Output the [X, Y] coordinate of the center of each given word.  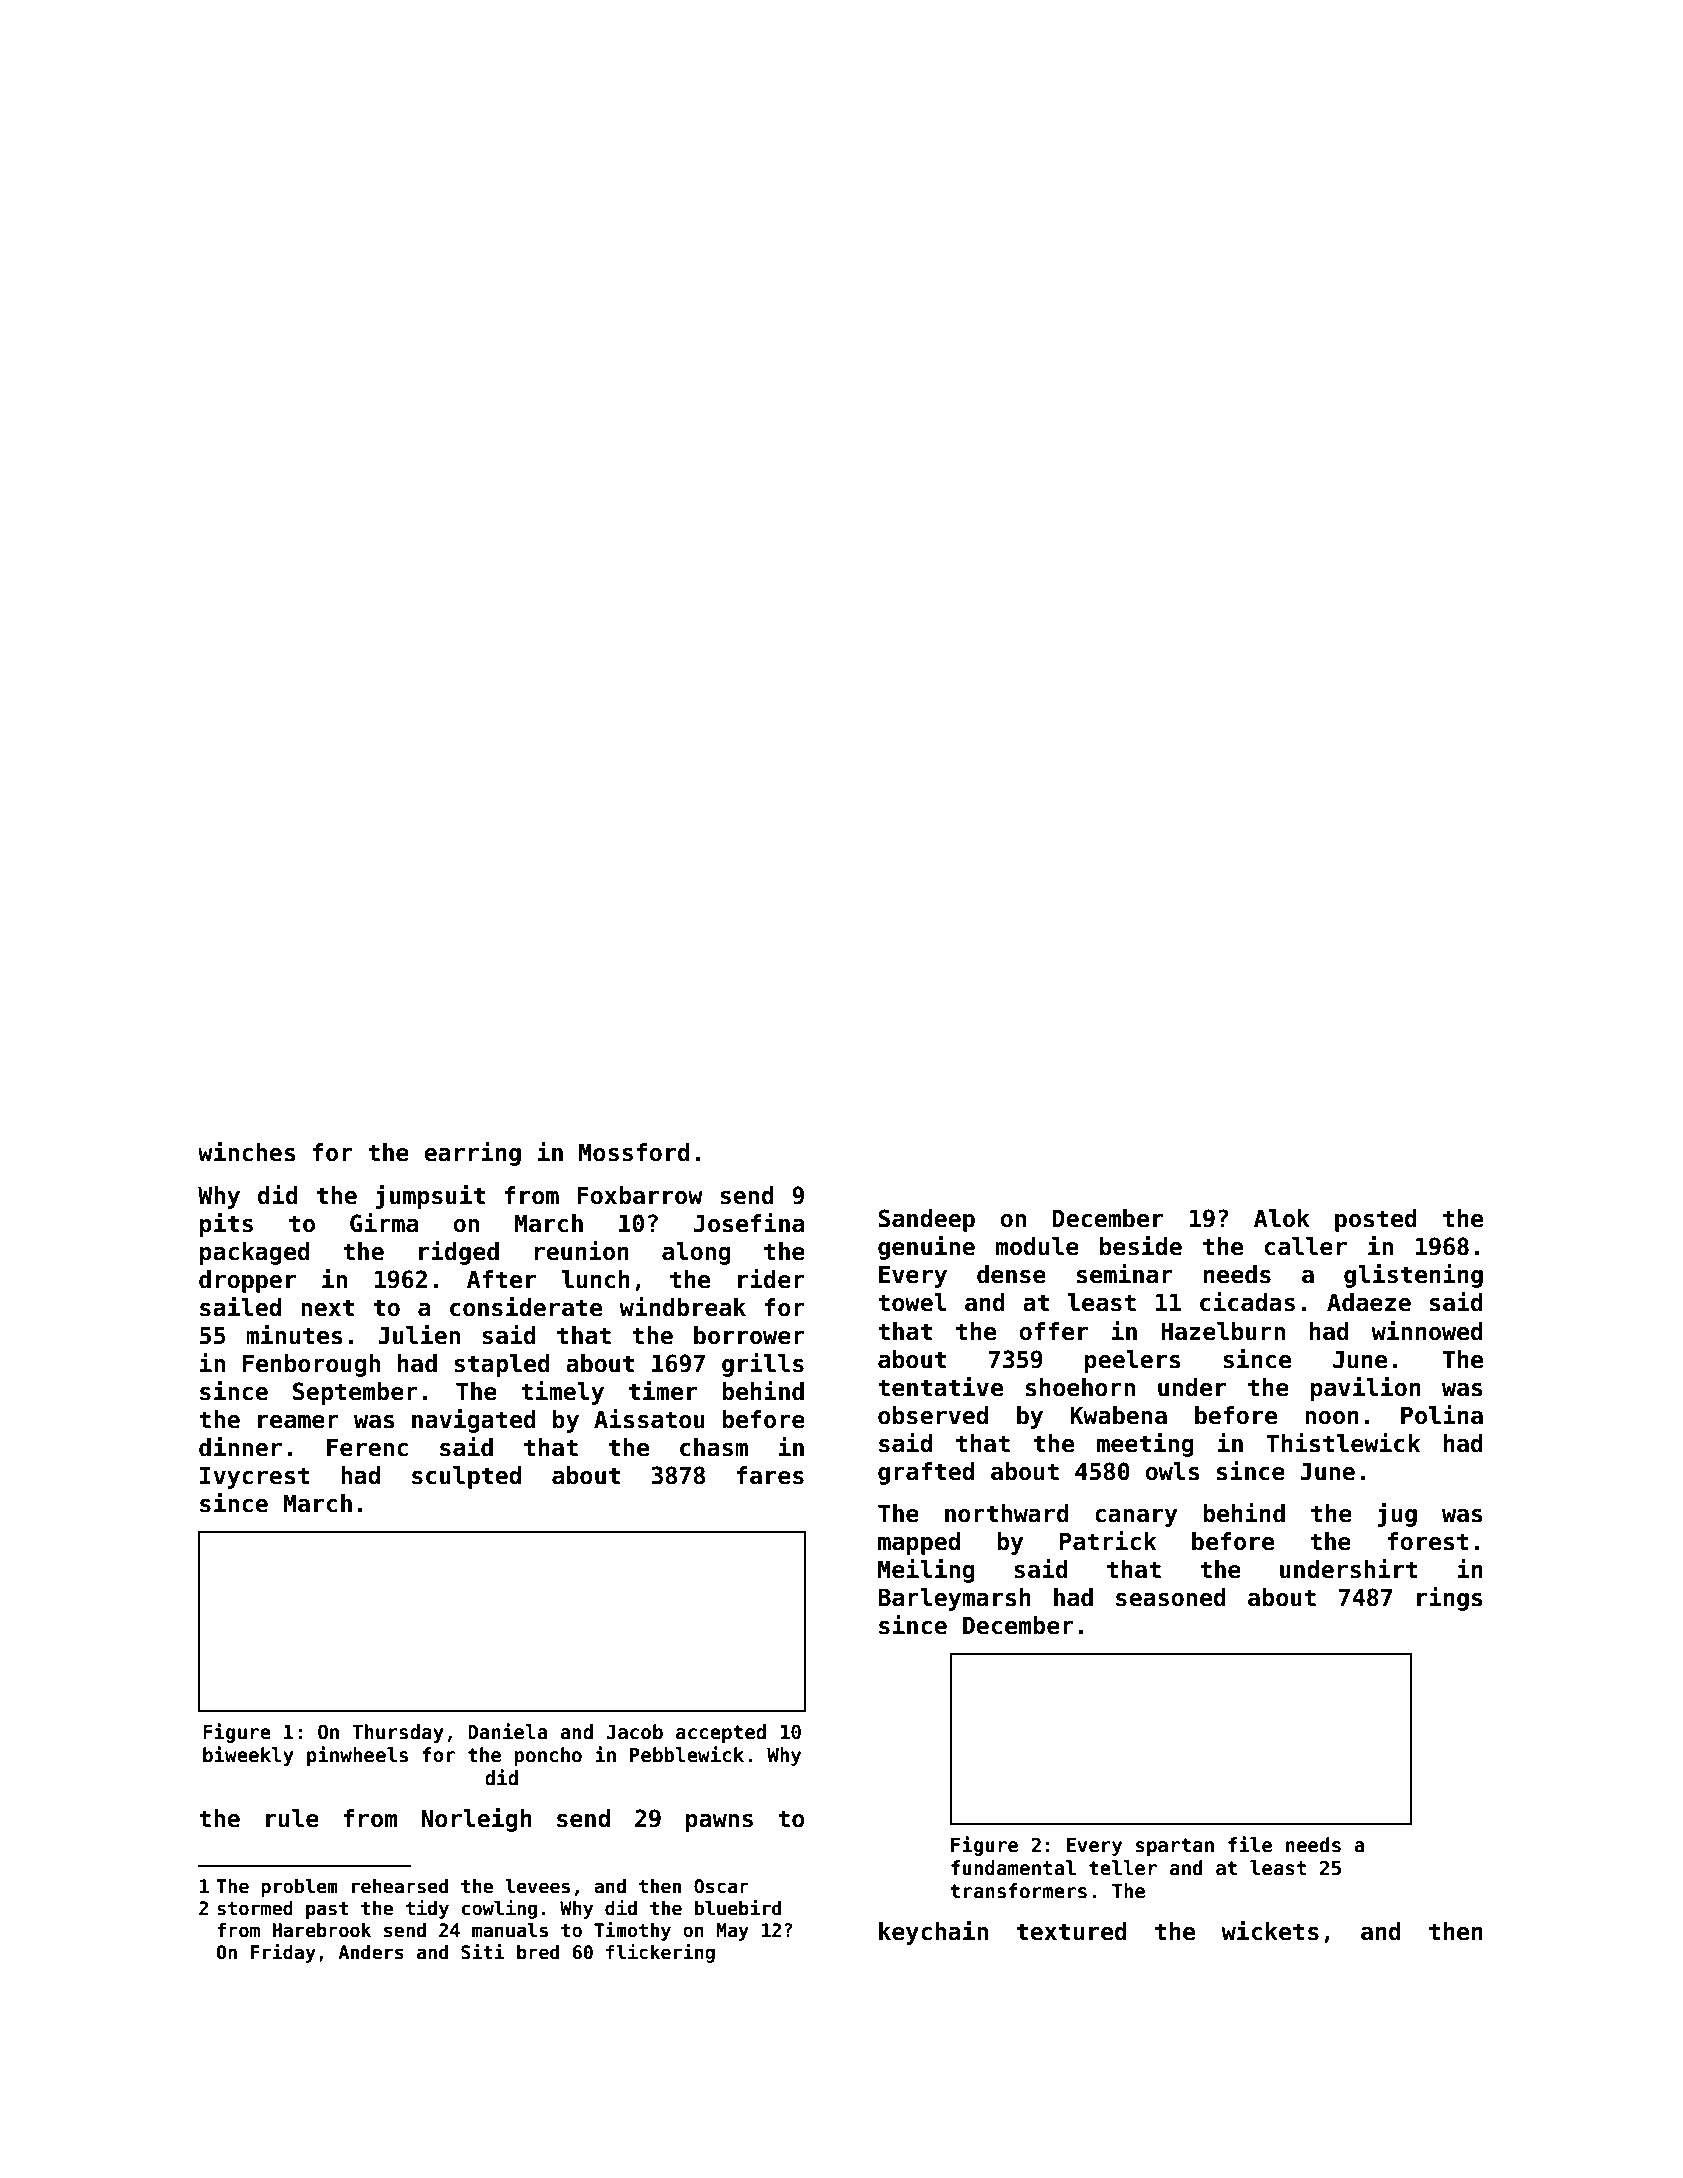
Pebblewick [687, 1754]
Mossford [634, 1152]
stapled [502, 1365]
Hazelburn [1223, 1331]
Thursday [398, 1733]
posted [1376, 1220]
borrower [749, 1335]
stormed [255, 1908]
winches [246, 1152]
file [1250, 1844]
